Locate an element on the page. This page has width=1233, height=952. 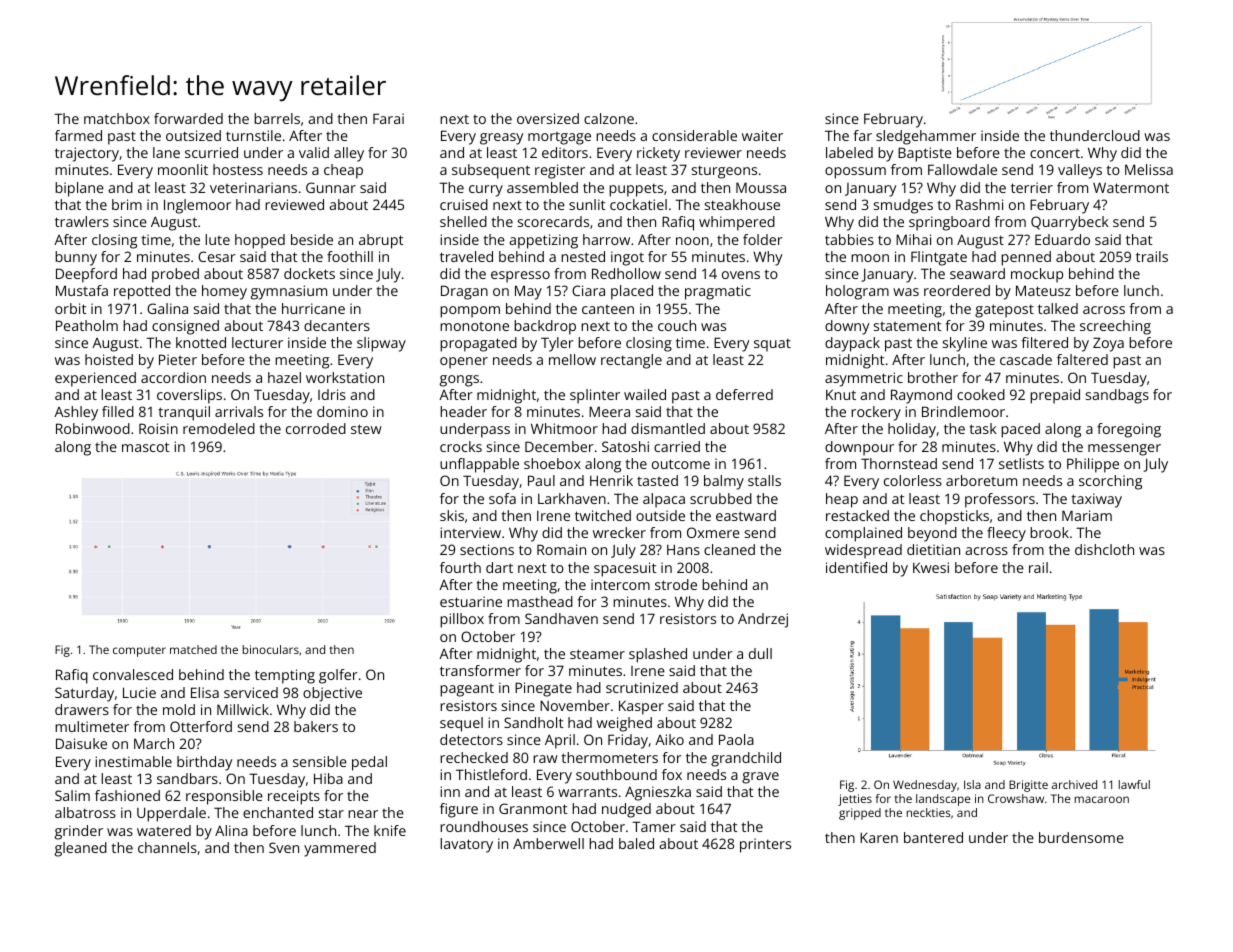
cleaned is located at coordinates (729, 549).
